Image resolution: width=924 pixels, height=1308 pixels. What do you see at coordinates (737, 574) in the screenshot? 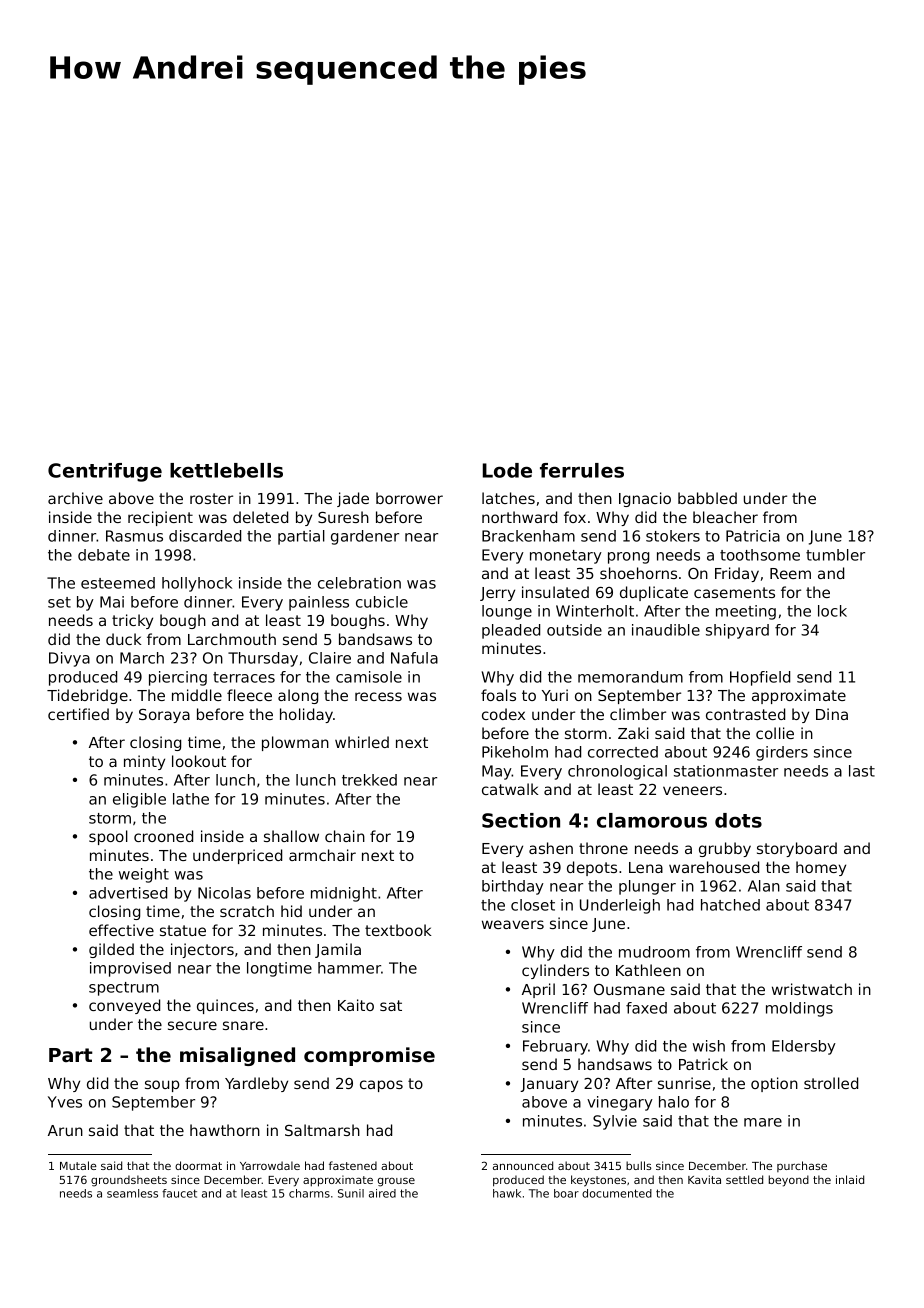
I see `Friday` at bounding box center [737, 574].
